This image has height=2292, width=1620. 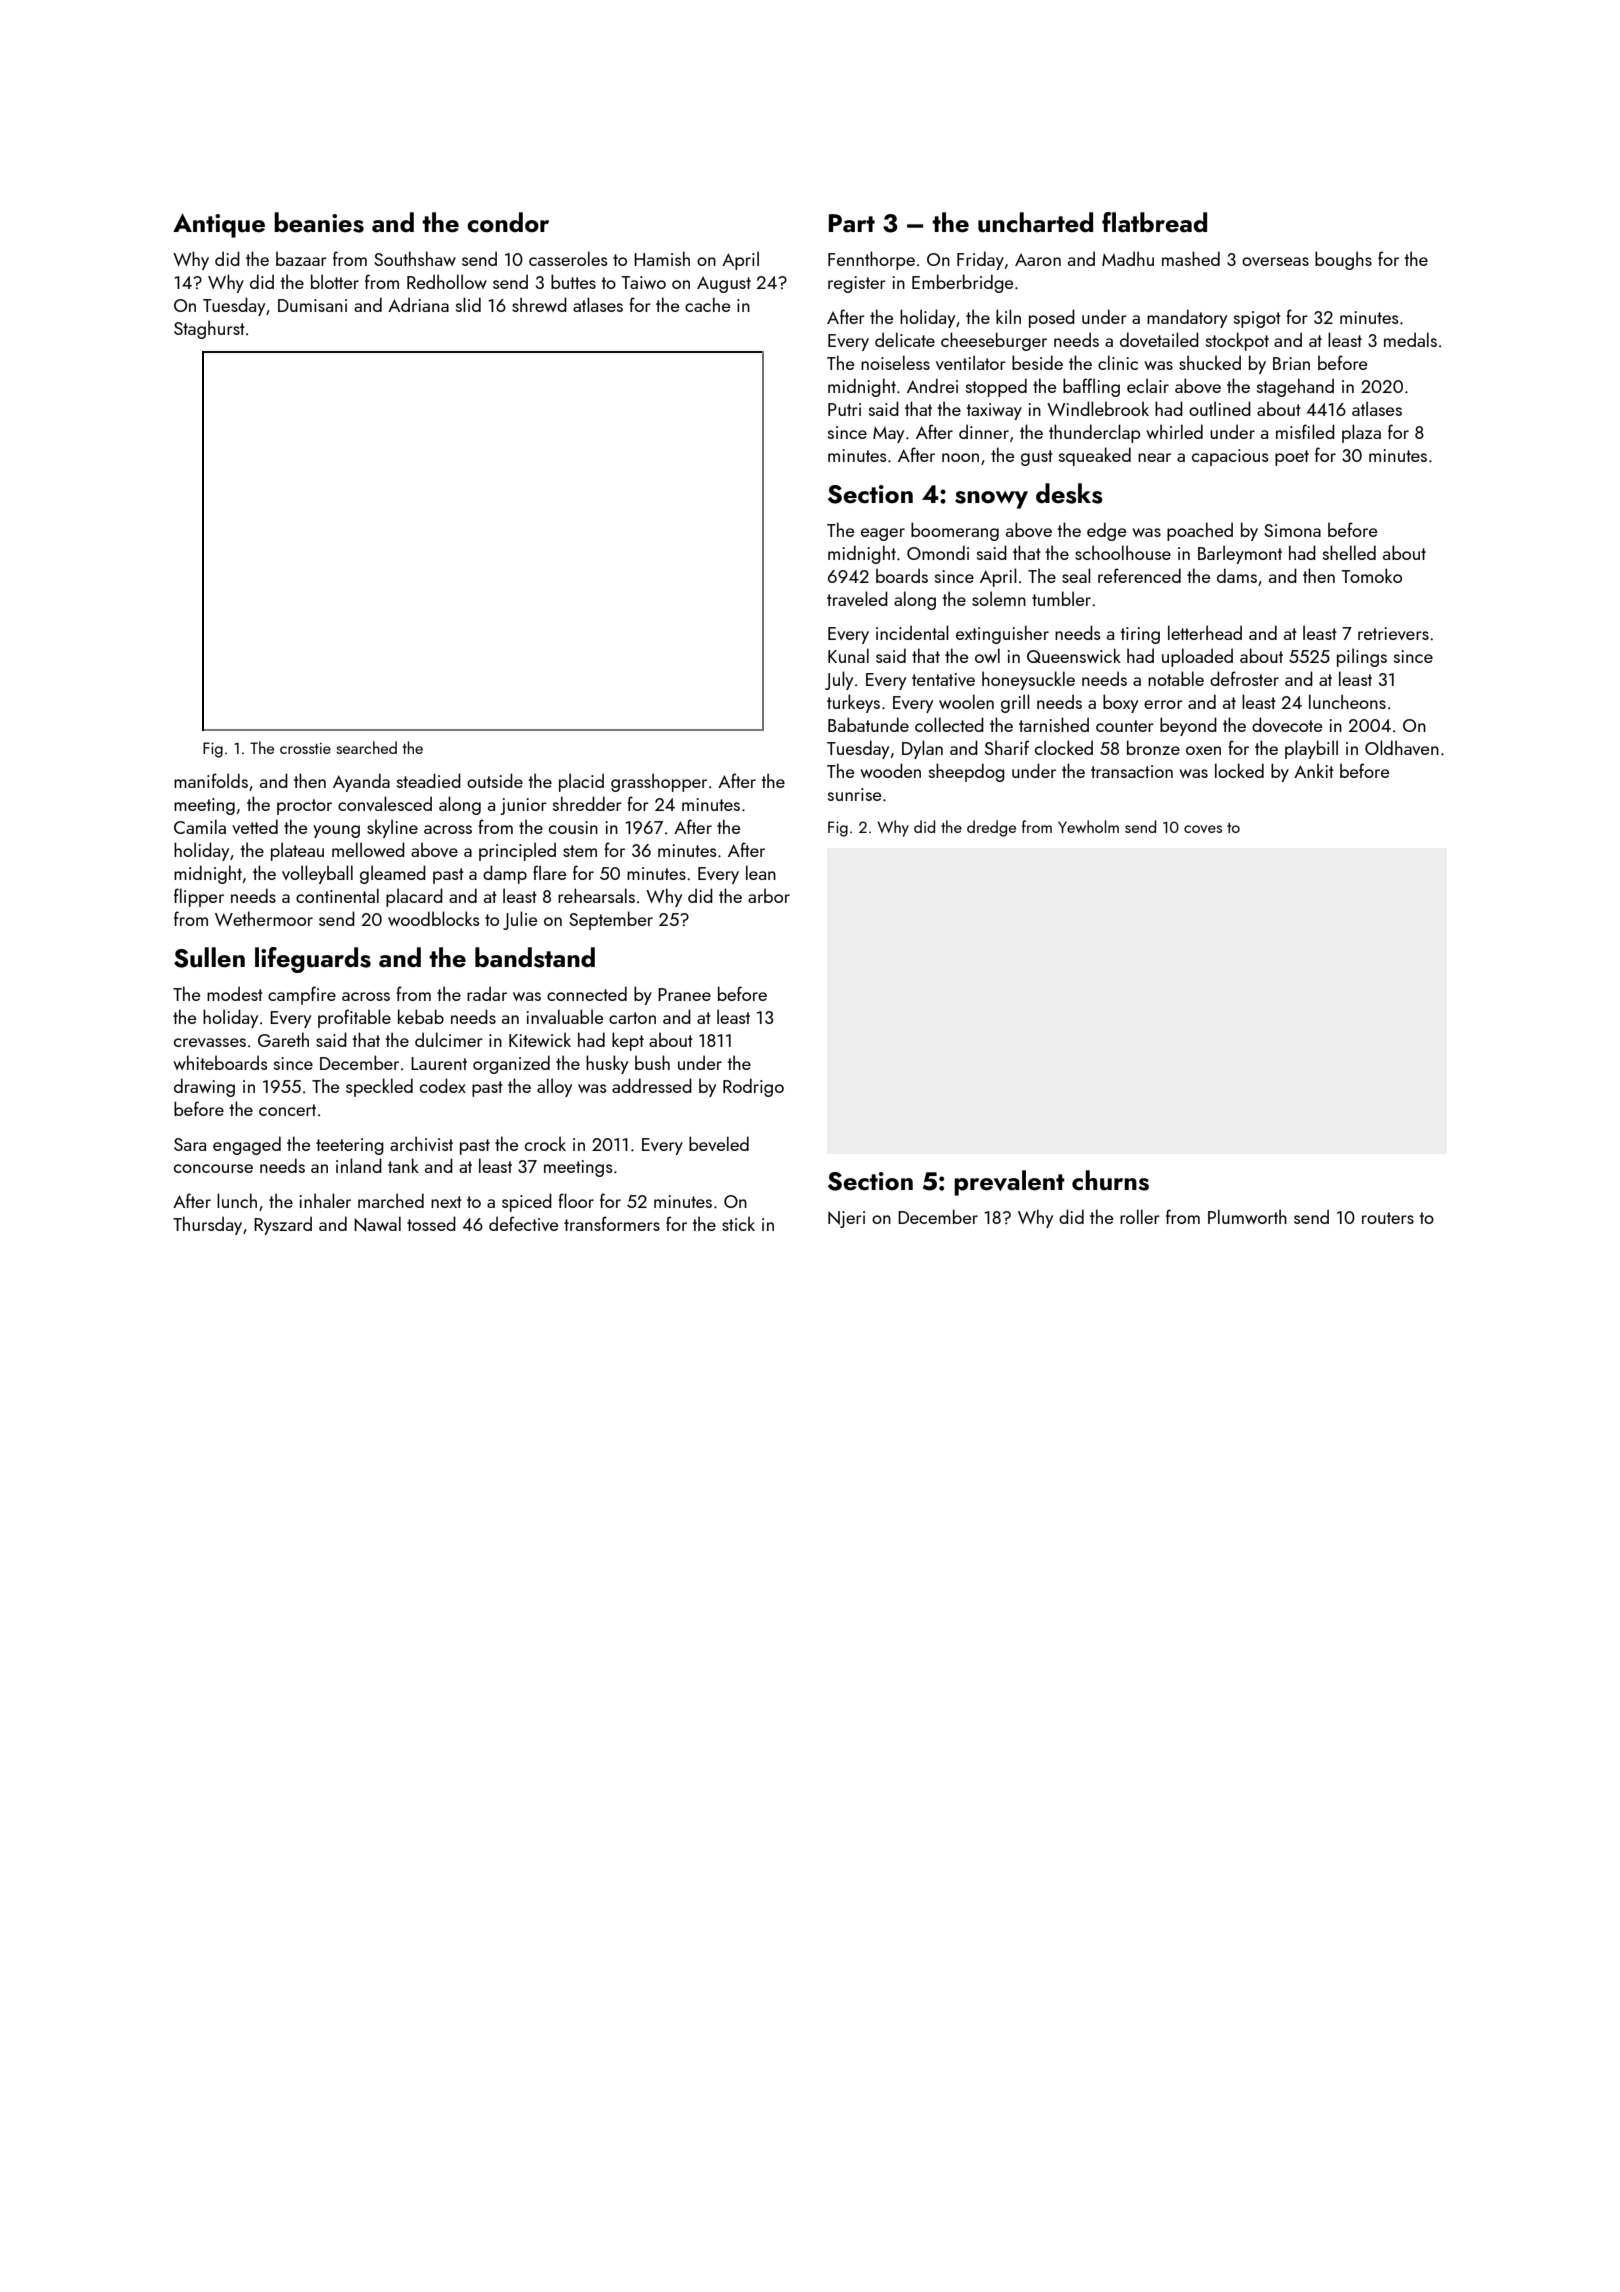 I want to click on searched, so click(x=366, y=747).
